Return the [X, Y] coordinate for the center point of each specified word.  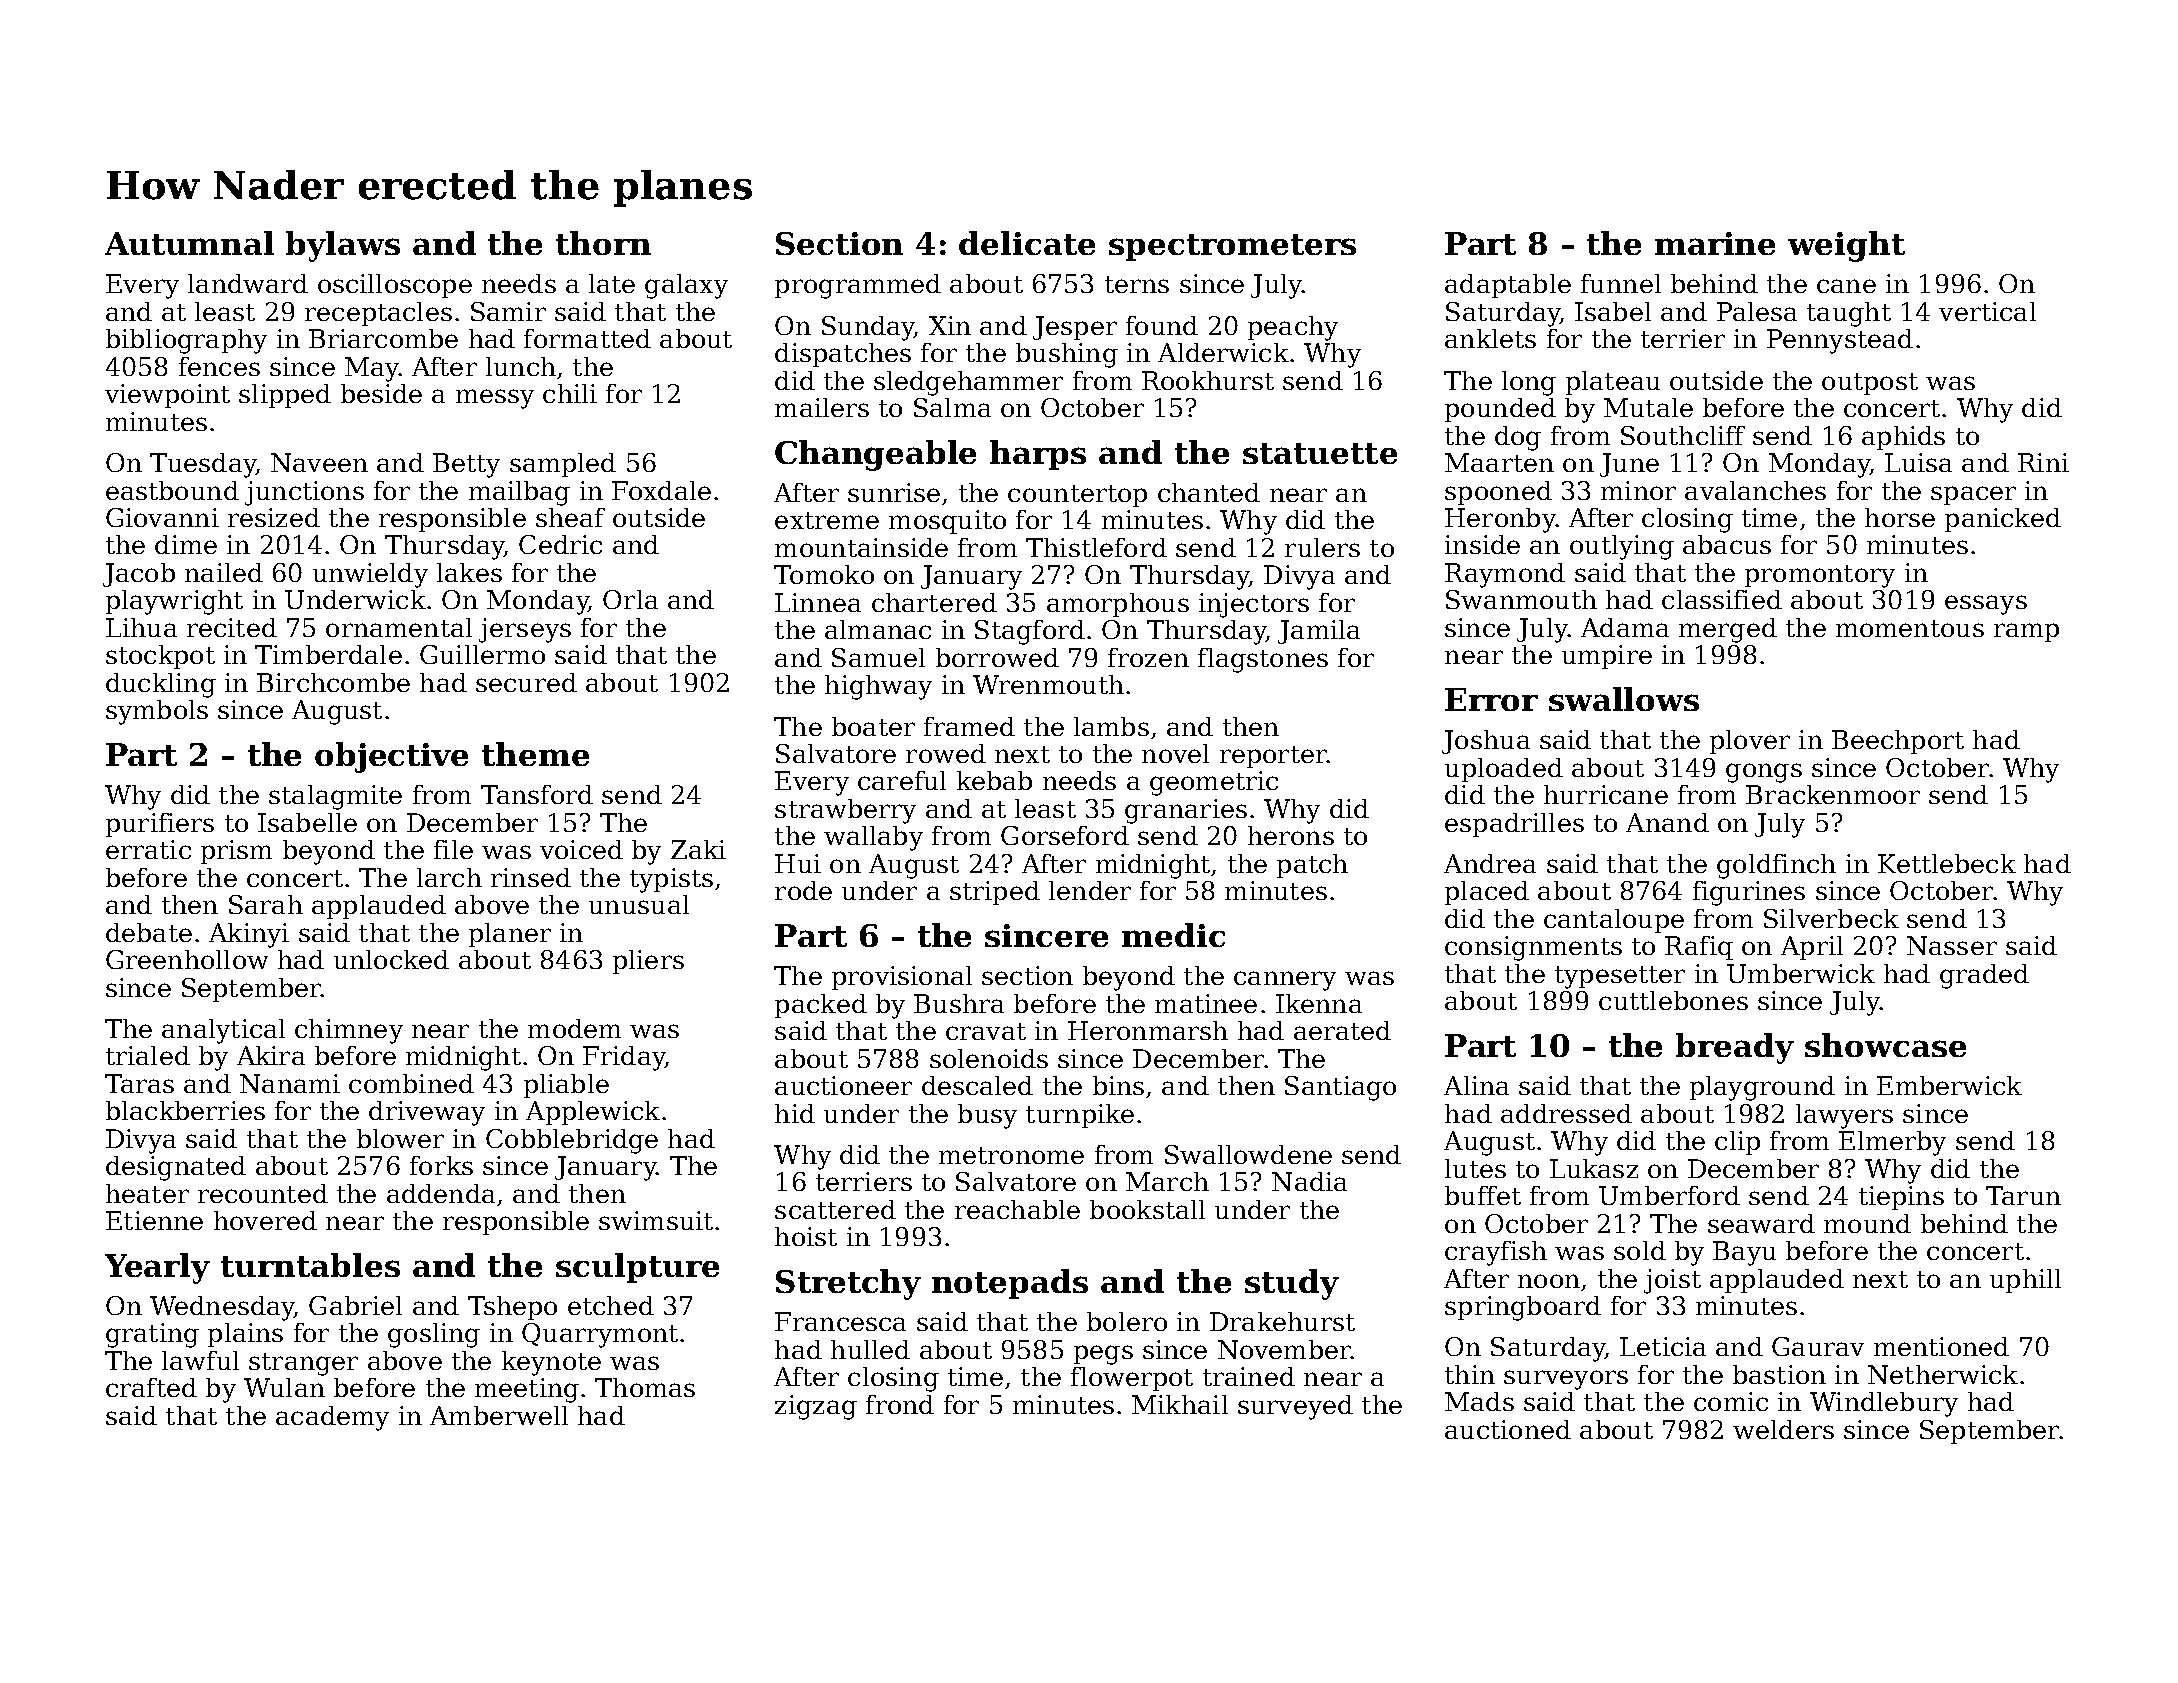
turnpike [1080, 1116]
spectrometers [1232, 247]
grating [152, 1335]
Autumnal [189, 243]
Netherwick [1943, 1374]
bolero [1127, 1321]
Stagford [1030, 632]
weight [1846, 246]
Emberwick [1949, 1085]
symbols [157, 712]
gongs [1764, 773]
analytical [223, 1031]
